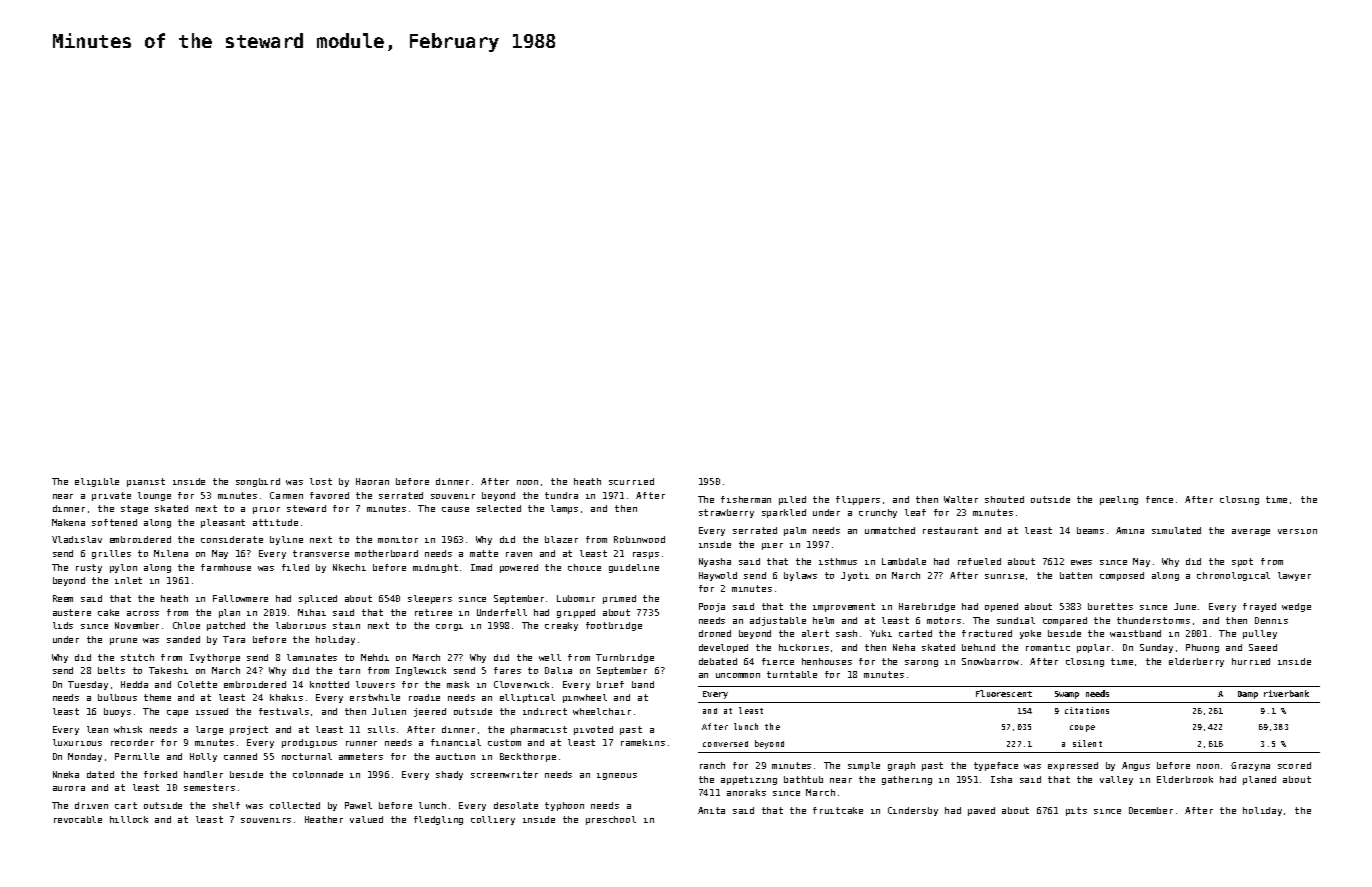 The image size is (1372, 887). I want to click on Takeshi, so click(168, 670).
